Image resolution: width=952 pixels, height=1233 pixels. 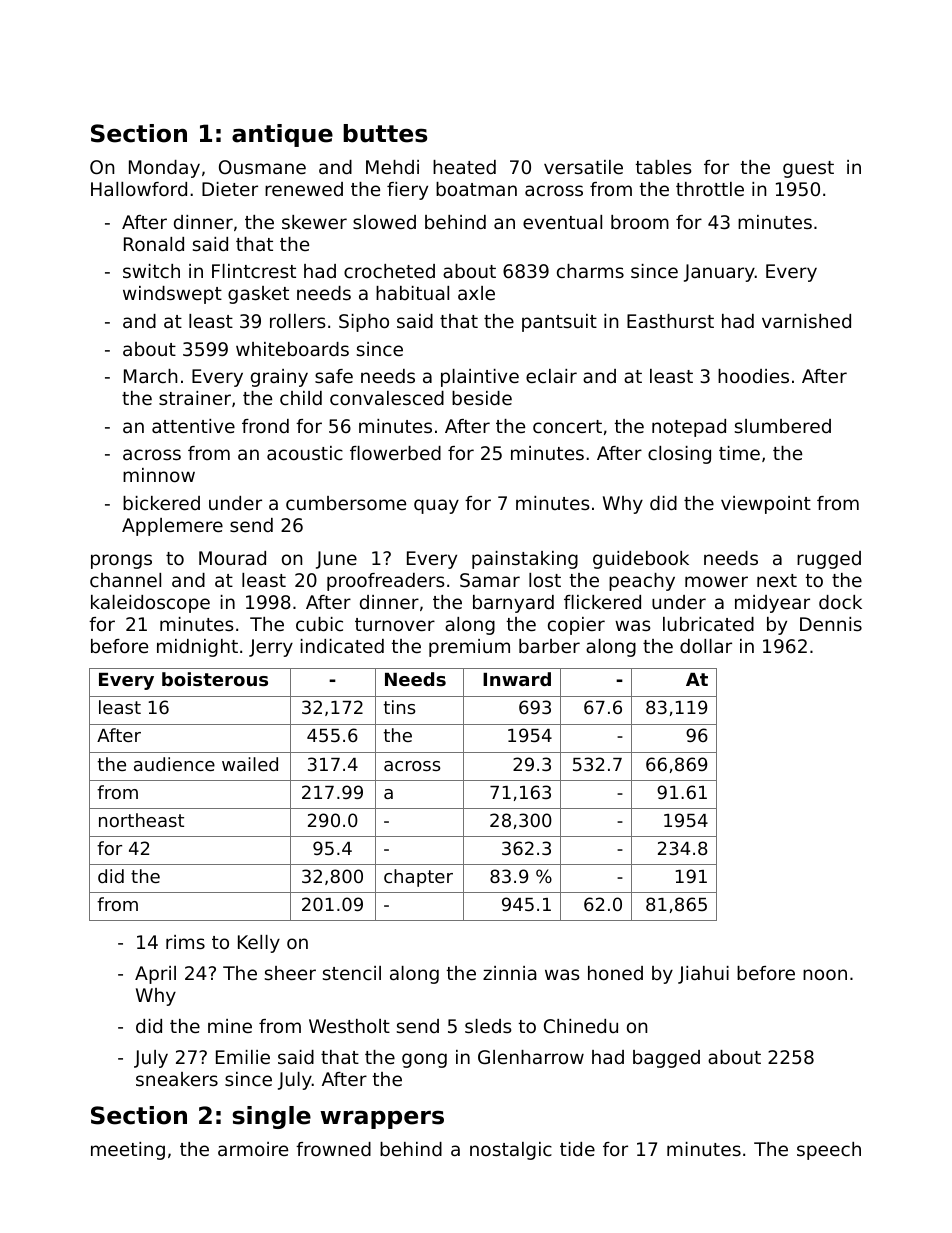 What do you see at coordinates (282, 135) in the screenshot?
I see `antique` at bounding box center [282, 135].
